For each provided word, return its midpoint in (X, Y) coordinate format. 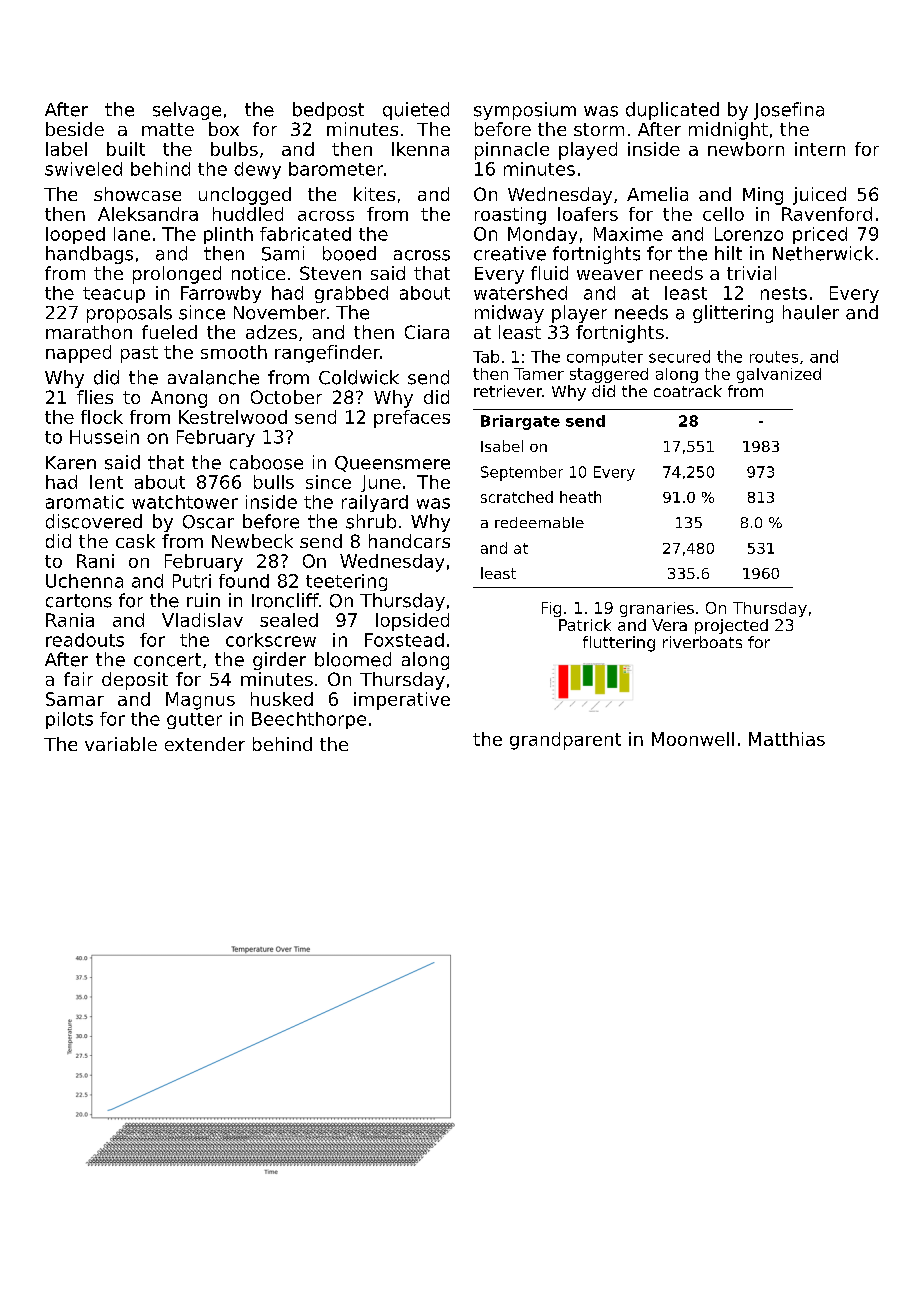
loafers (588, 214)
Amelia (657, 194)
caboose (266, 462)
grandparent (565, 741)
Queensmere (392, 464)
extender (205, 744)
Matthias (787, 739)
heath (580, 497)
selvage (187, 111)
